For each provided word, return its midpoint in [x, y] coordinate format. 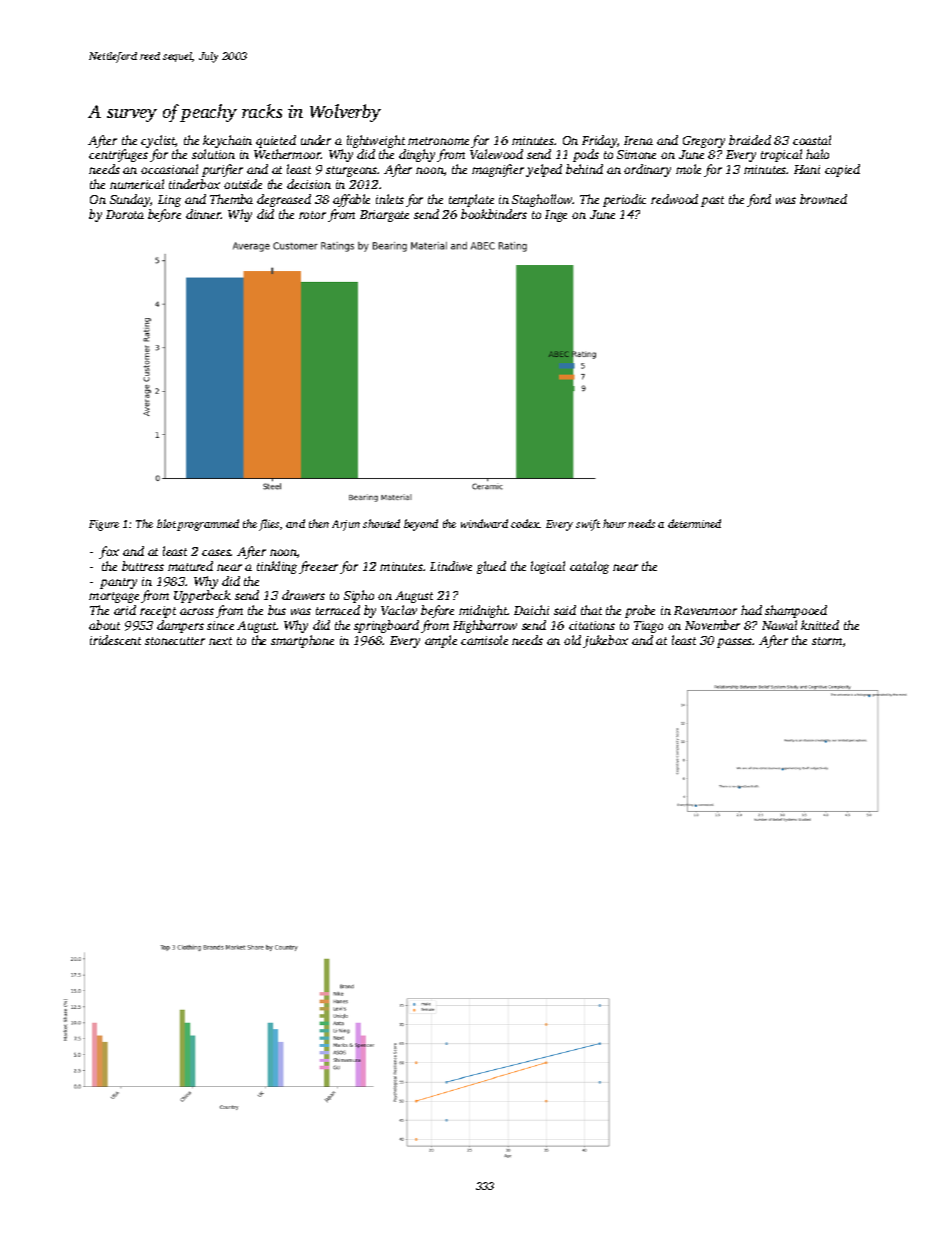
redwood [674, 199]
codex [525, 523]
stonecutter [175, 641]
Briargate [384, 216]
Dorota [125, 214]
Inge [556, 216]
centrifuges [118, 155]
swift [588, 525]
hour [614, 523]
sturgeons [352, 171]
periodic [624, 200]
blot [166, 523]
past [712, 201]
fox [109, 552]
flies [269, 525]
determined [694, 523]
